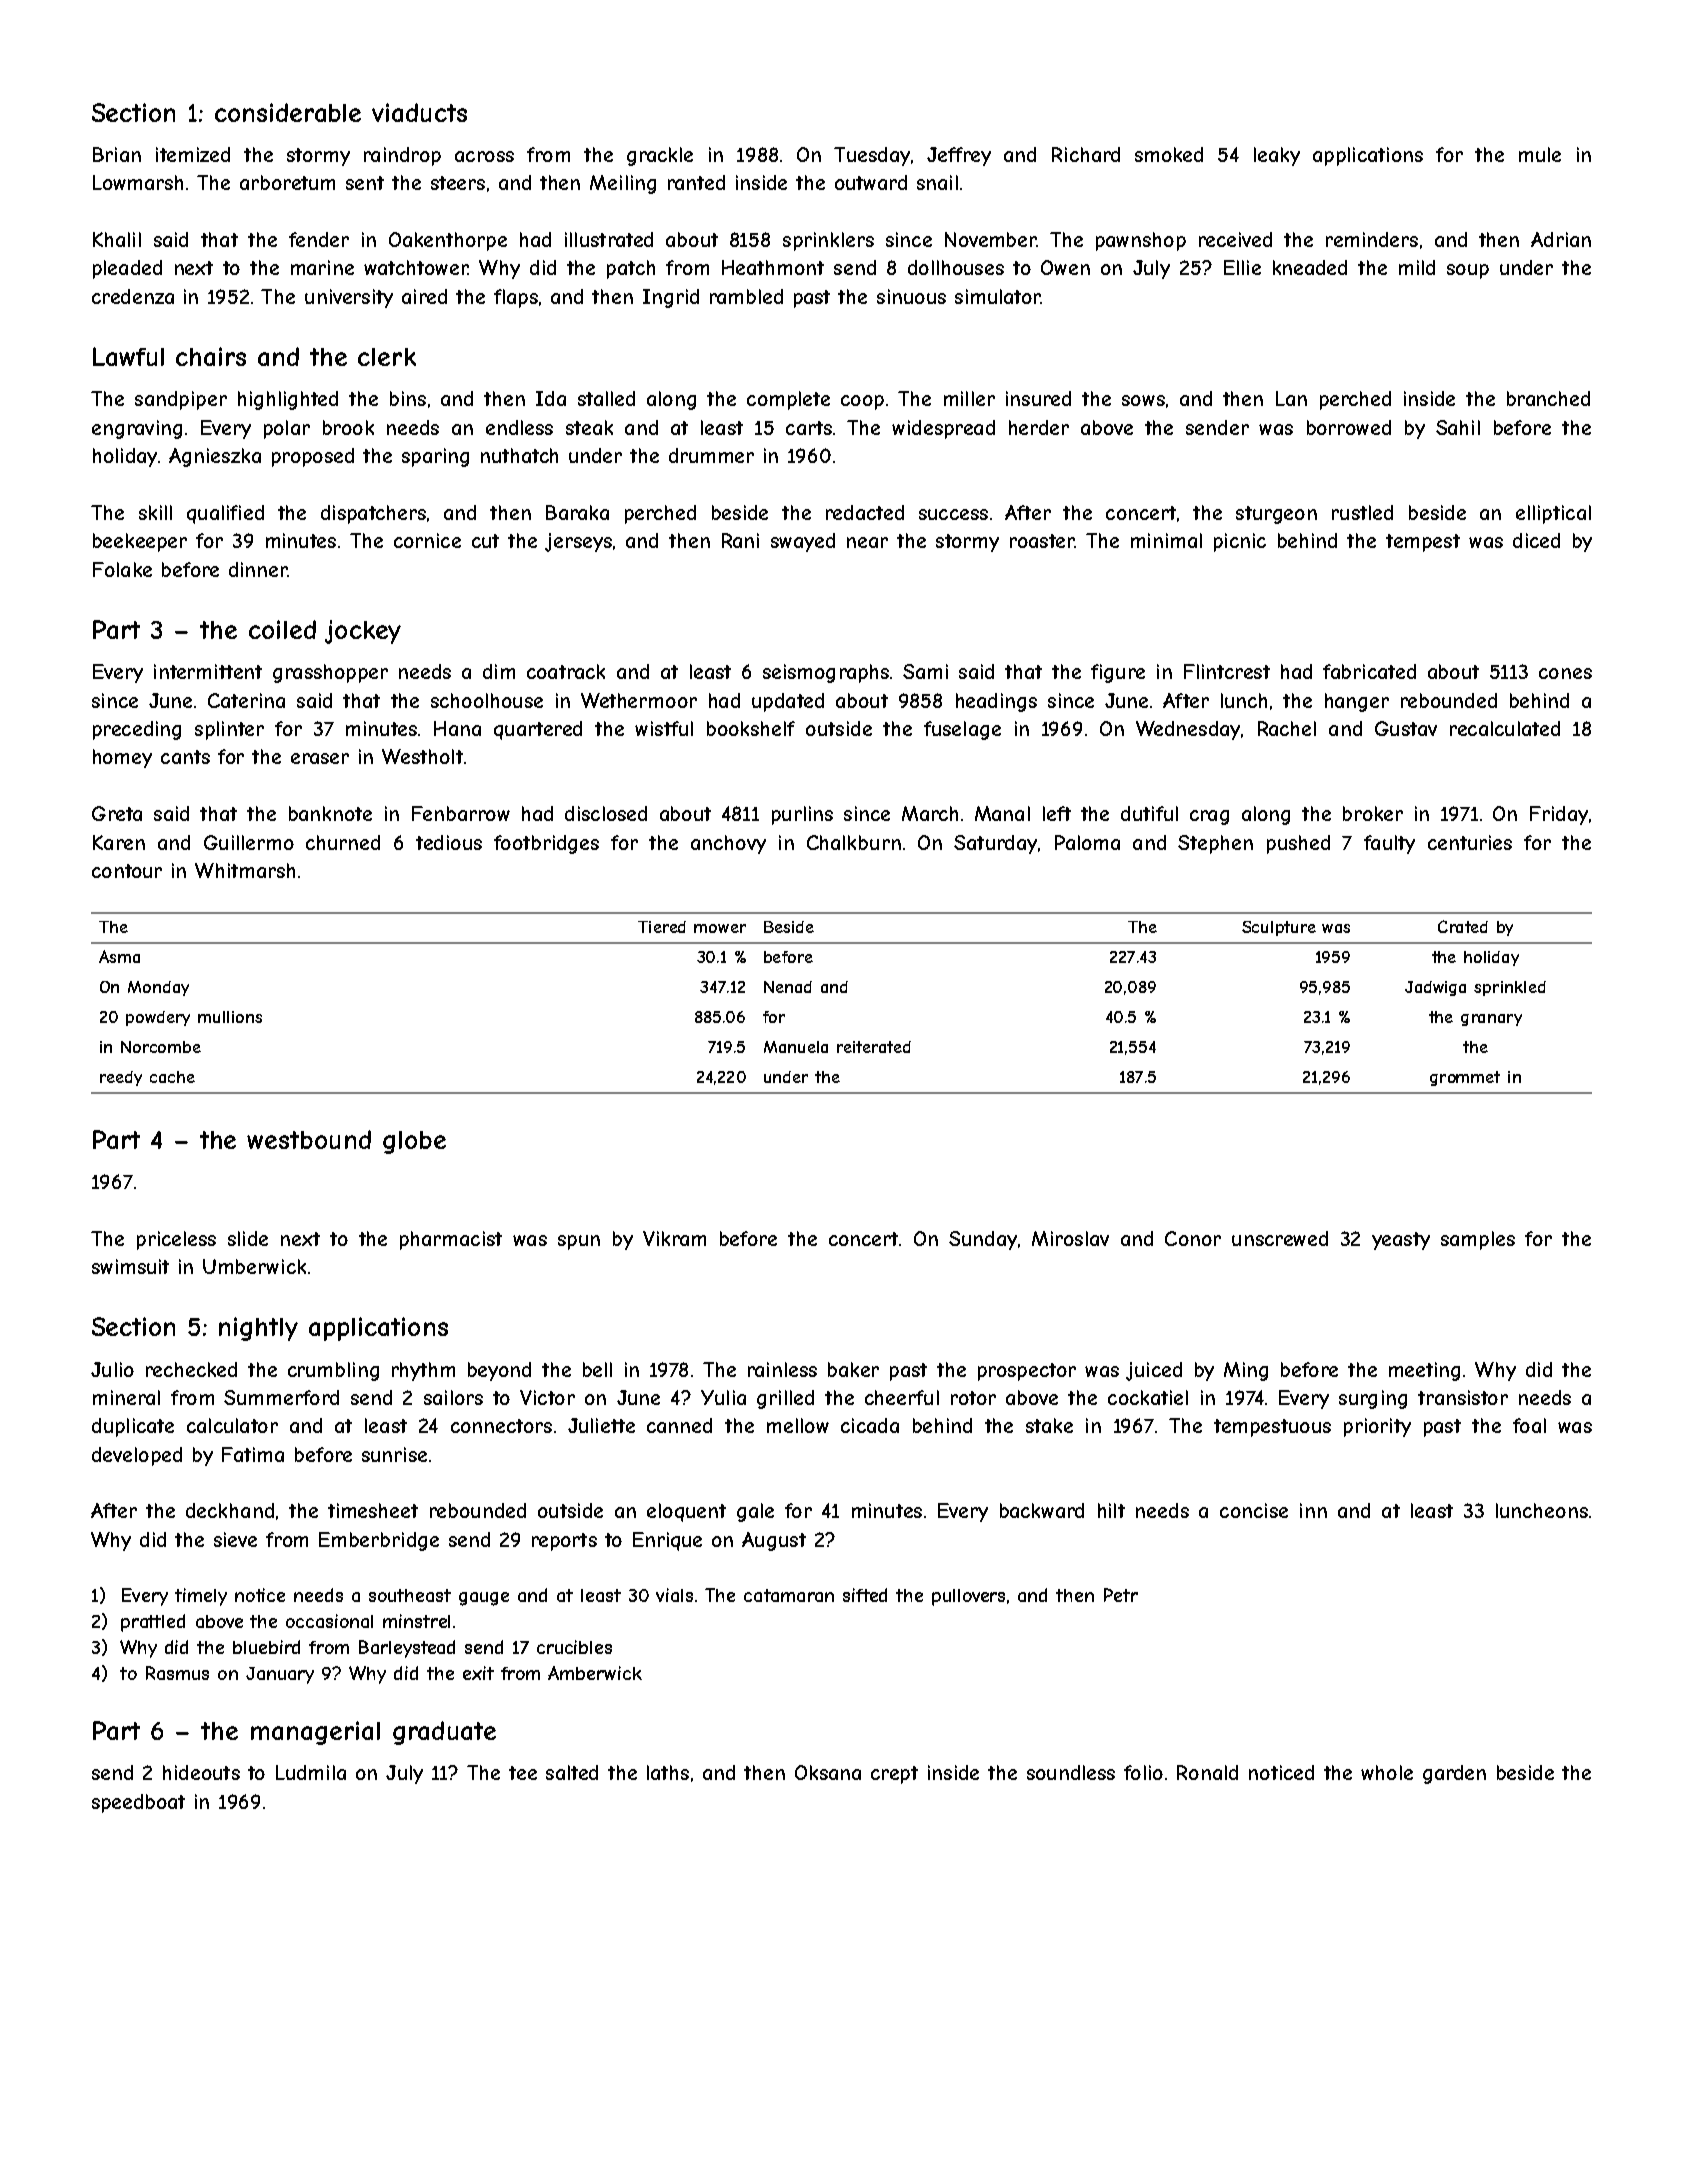  What do you see at coordinates (983, 1240) in the screenshot?
I see `Sunday` at bounding box center [983, 1240].
